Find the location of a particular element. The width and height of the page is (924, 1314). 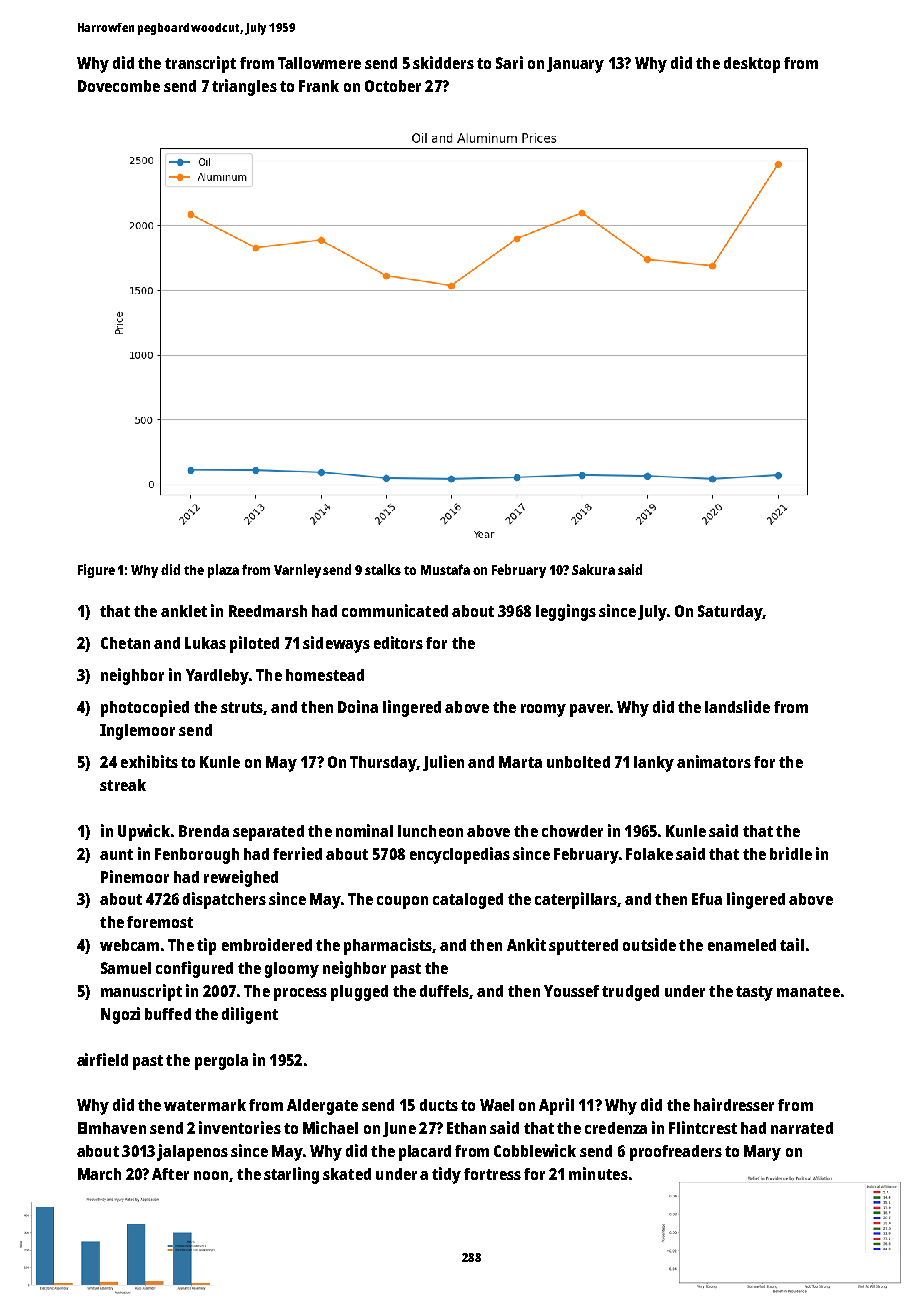

inventories is located at coordinates (240, 1127).
